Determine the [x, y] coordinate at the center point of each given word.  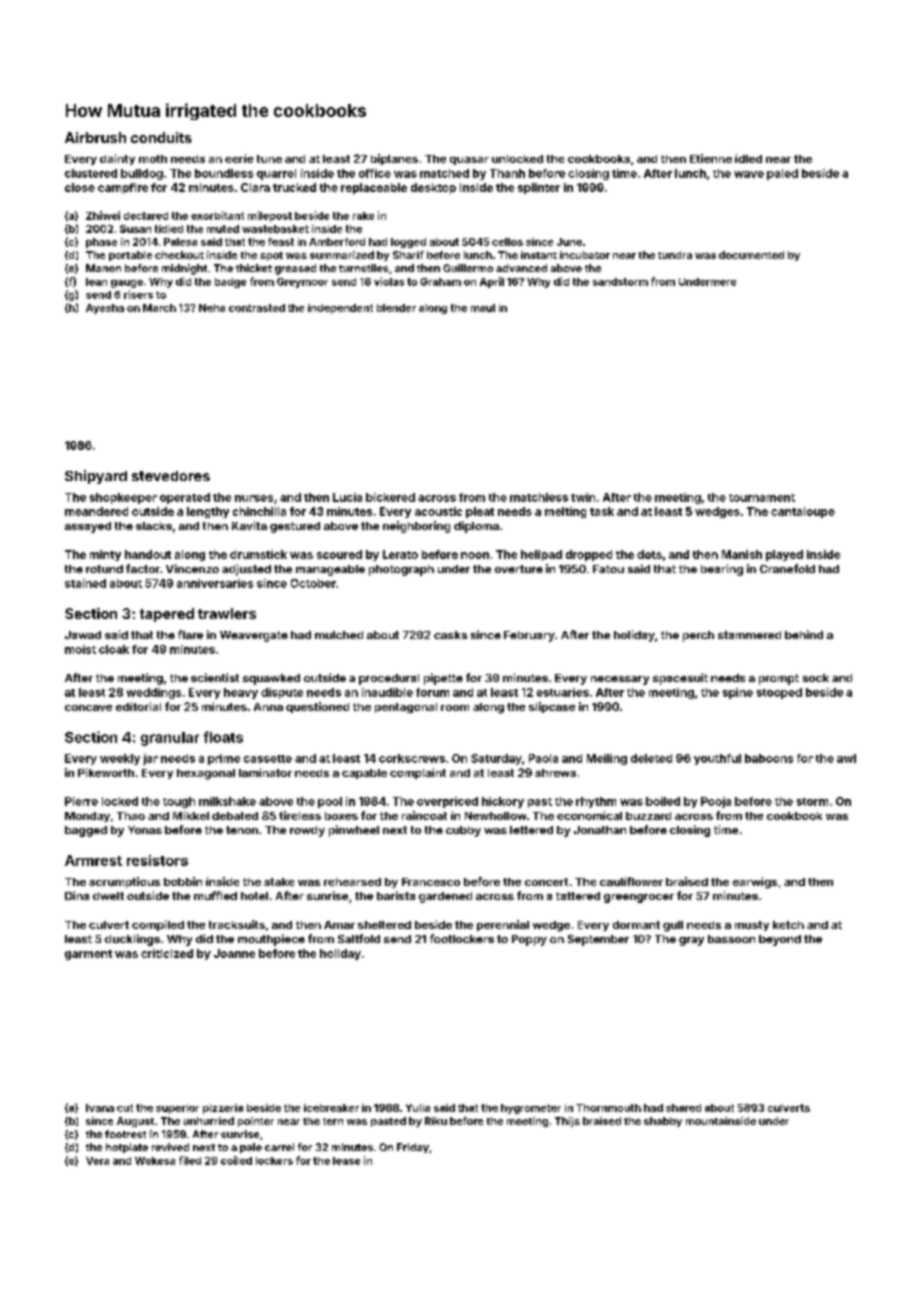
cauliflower [631, 881]
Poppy [529, 940]
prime [224, 759]
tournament [762, 498]
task [602, 511]
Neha [212, 308]
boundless [224, 173]
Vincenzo [192, 568]
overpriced [447, 802]
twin [583, 497]
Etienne [711, 158]
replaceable [374, 188]
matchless [539, 497]
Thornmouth [608, 1108]
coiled [236, 1160]
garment [88, 955]
